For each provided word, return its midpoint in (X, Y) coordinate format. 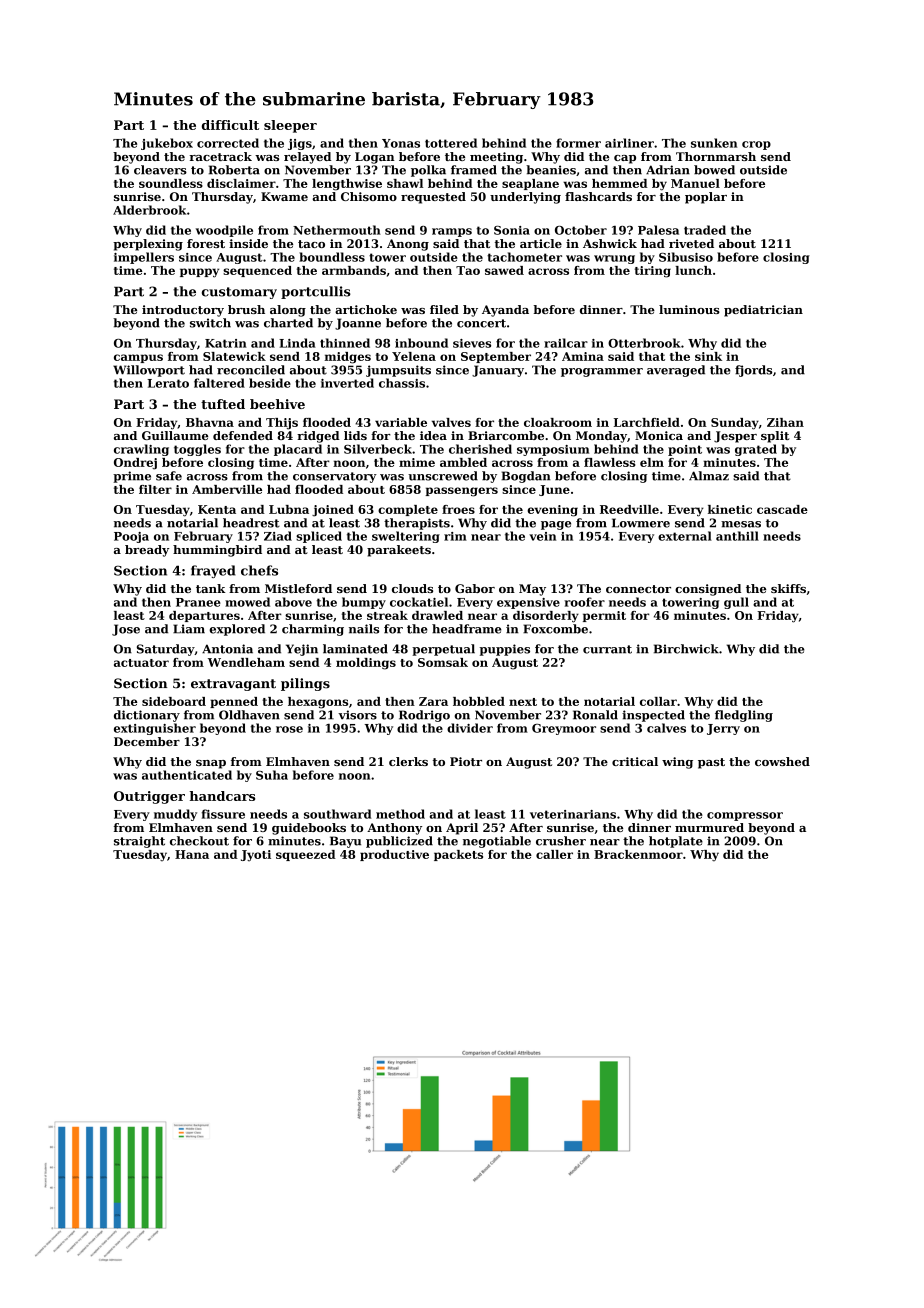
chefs (259, 570)
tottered (451, 143)
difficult (230, 125)
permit (604, 616)
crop (756, 145)
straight (139, 842)
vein (542, 536)
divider (470, 728)
